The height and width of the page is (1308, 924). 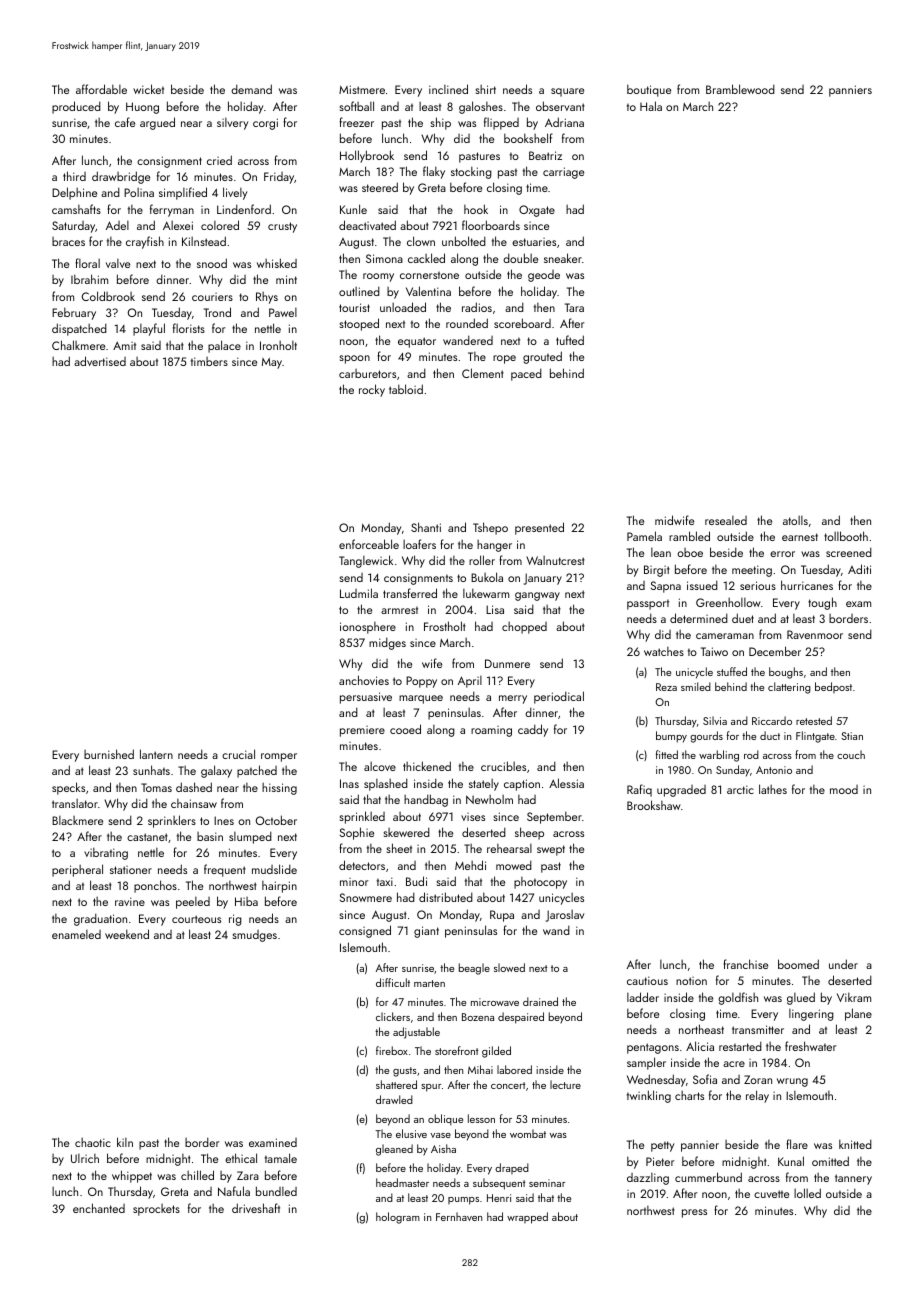 What do you see at coordinates (254, 936) in the page?
I see `smudges` at bounding box center [254, 936].
